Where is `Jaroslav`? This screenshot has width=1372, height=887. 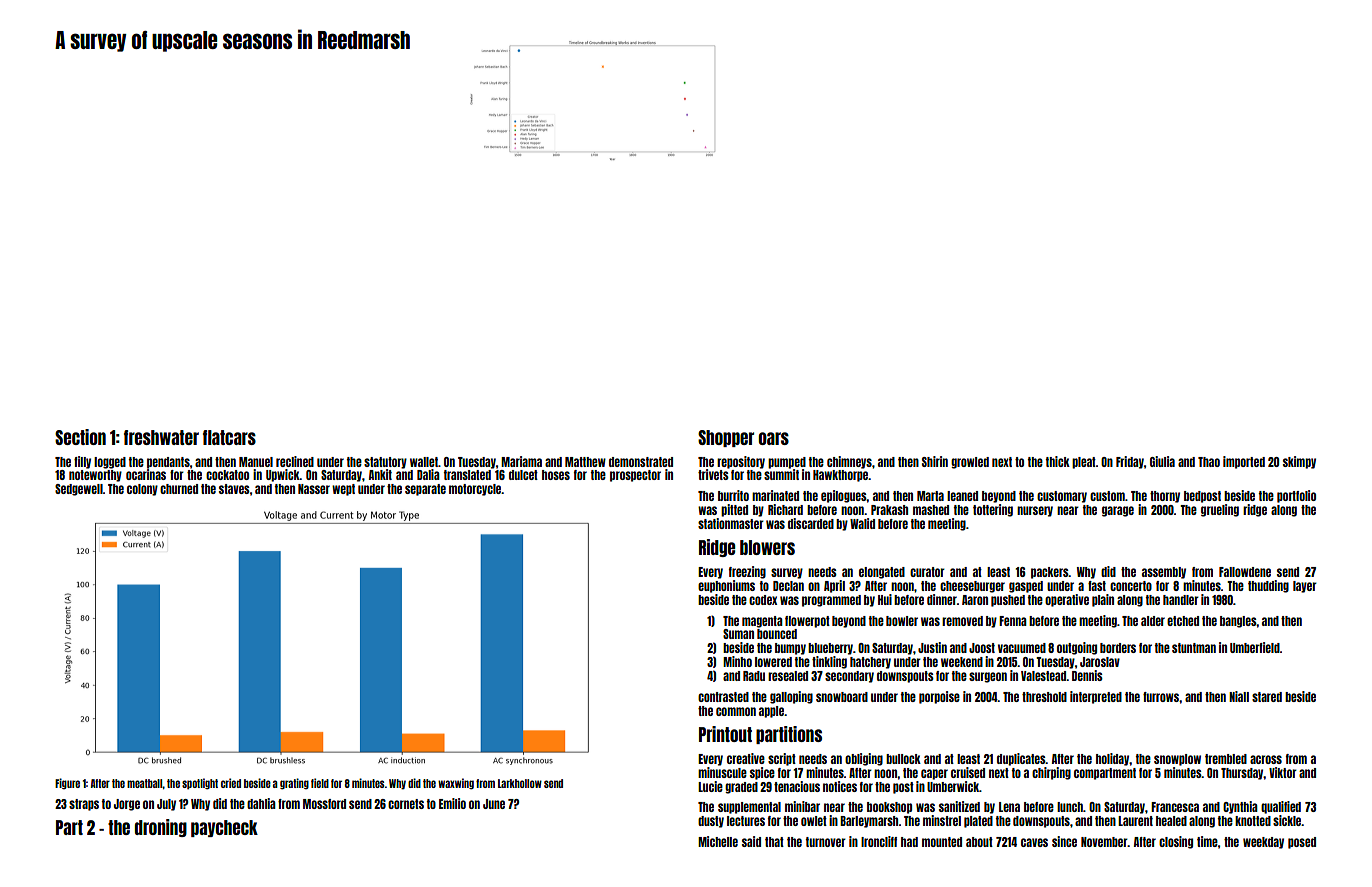
Jaroslav is located at coordinates (1100, 662).
